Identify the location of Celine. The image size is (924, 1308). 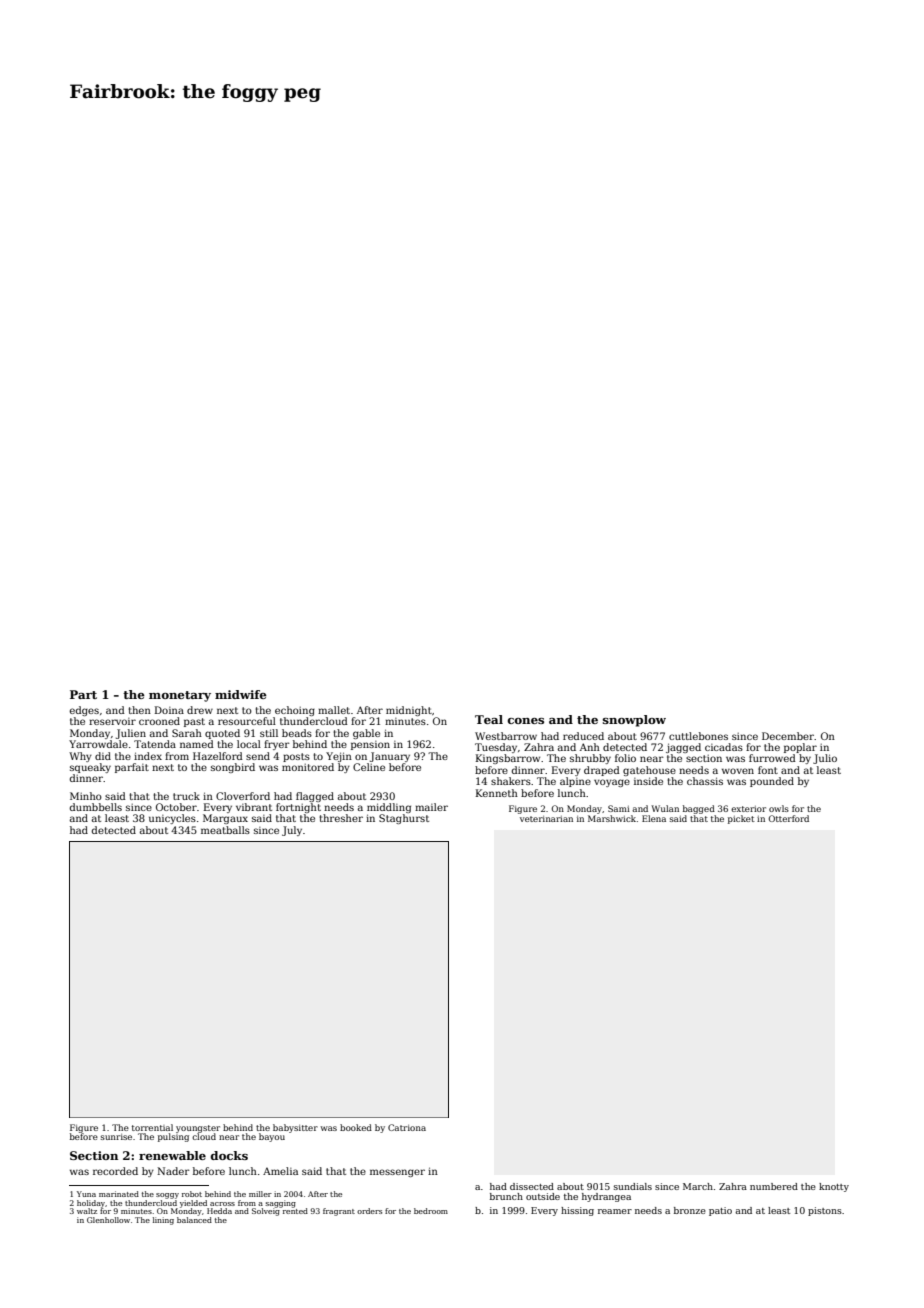
(369, 767).
